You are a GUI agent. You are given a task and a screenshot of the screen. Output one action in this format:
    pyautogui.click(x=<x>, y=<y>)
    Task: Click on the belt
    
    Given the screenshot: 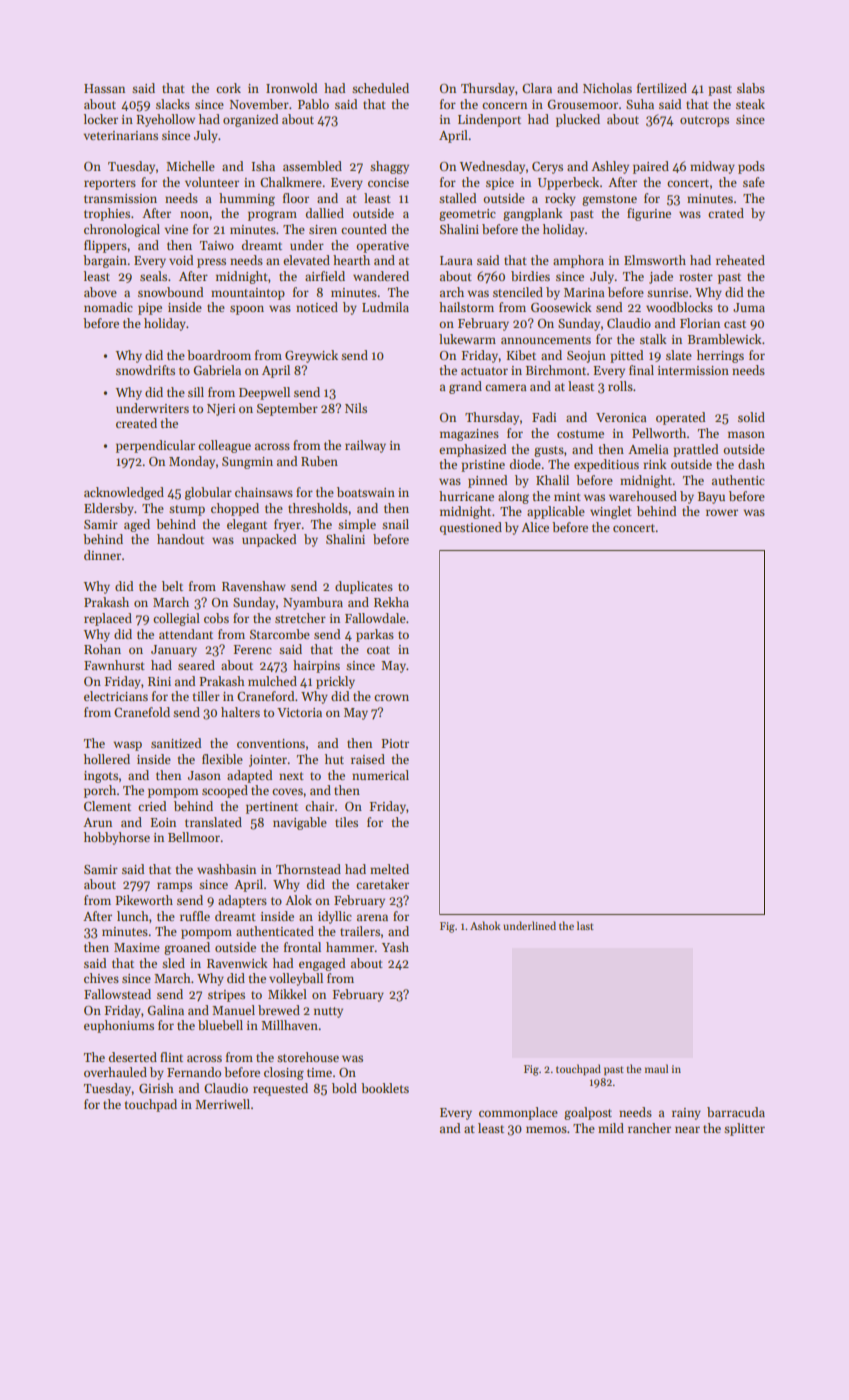 What is the action you would take?
    pyautogui.click(x=172, y=586)
